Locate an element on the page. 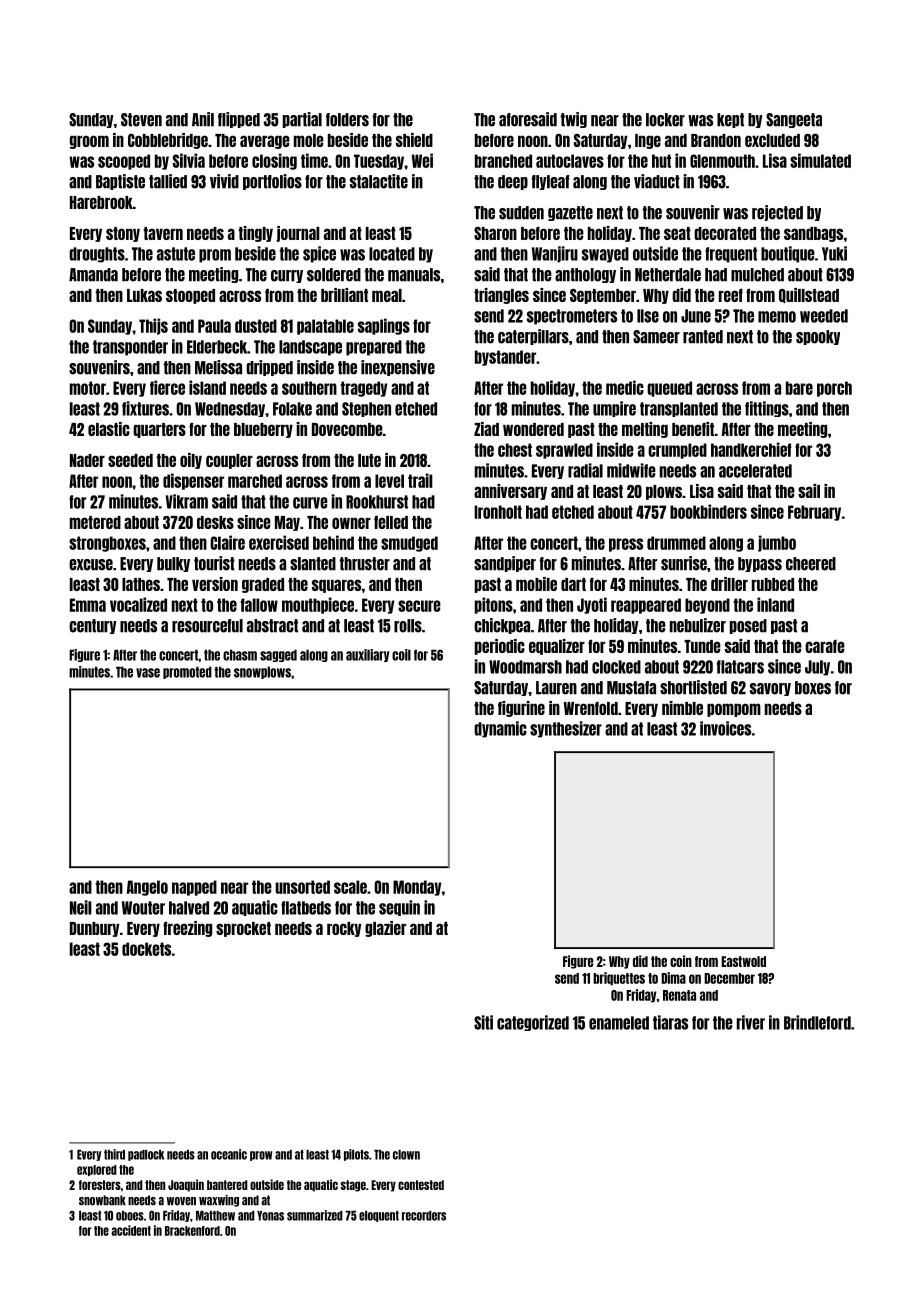 This image has height=1314, width=924. Steven is located at coordinates (141, 120).
